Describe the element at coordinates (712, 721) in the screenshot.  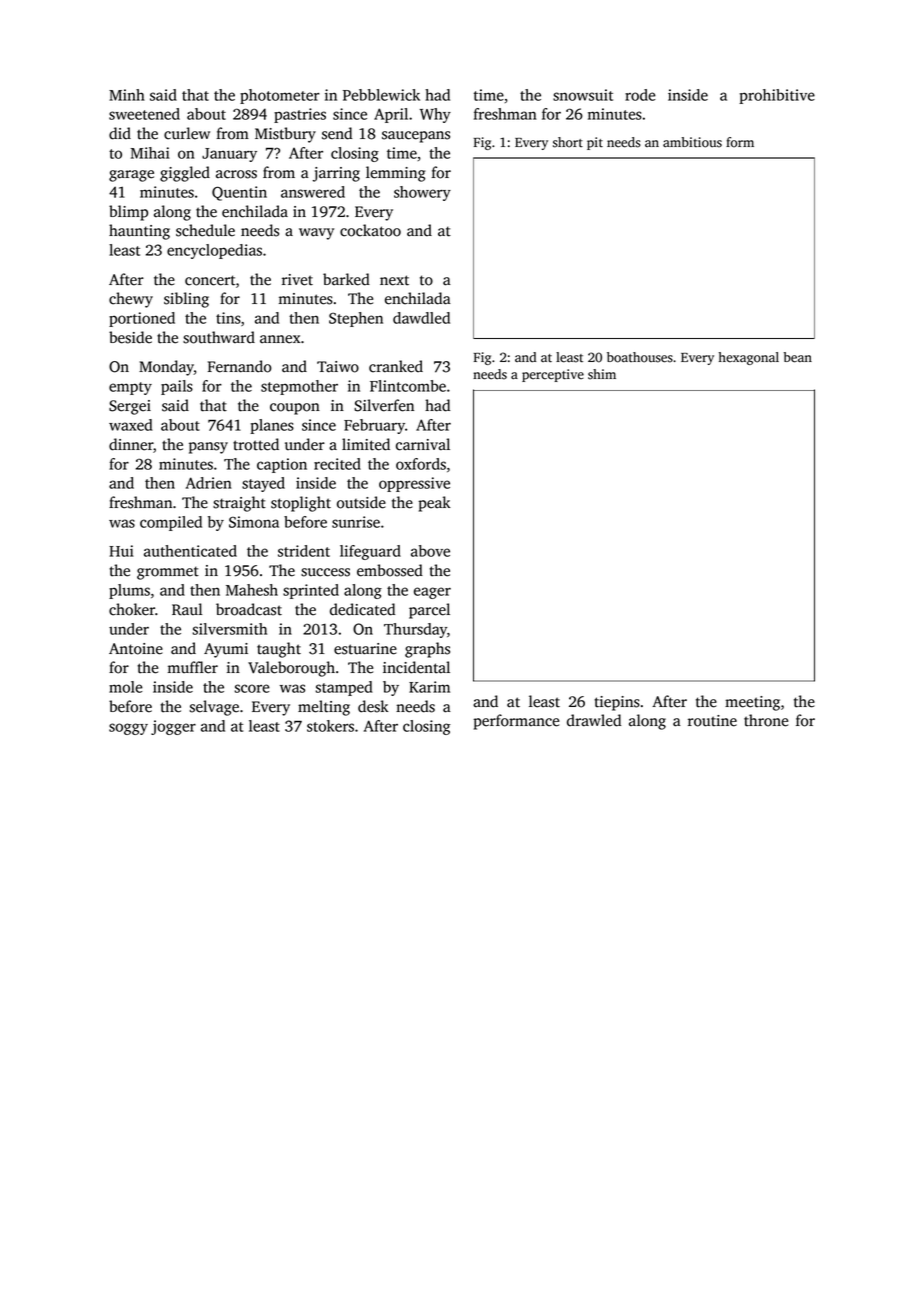
I see `routine` at that location.
